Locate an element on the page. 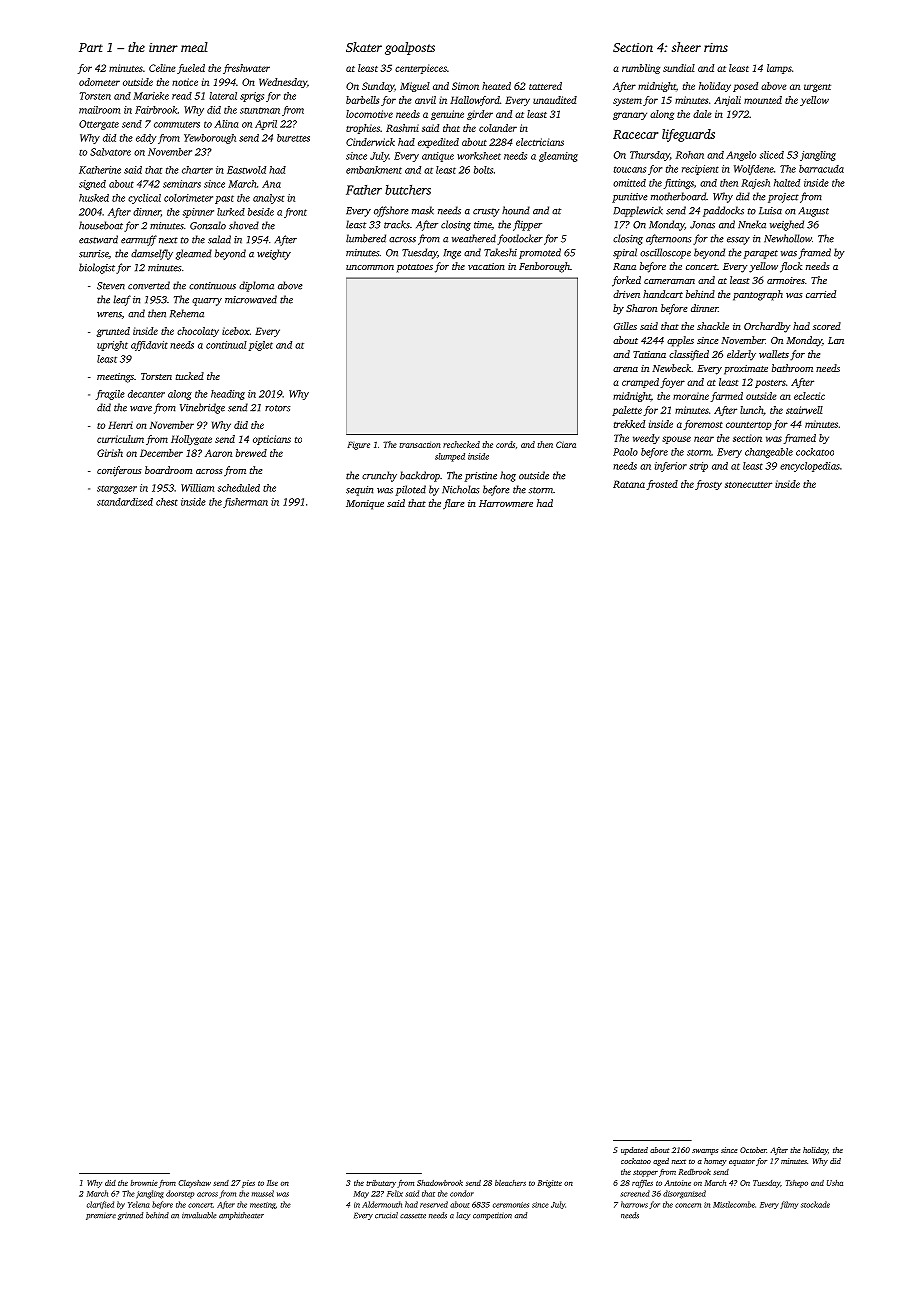  Part is located at coordinates (91, 47).
